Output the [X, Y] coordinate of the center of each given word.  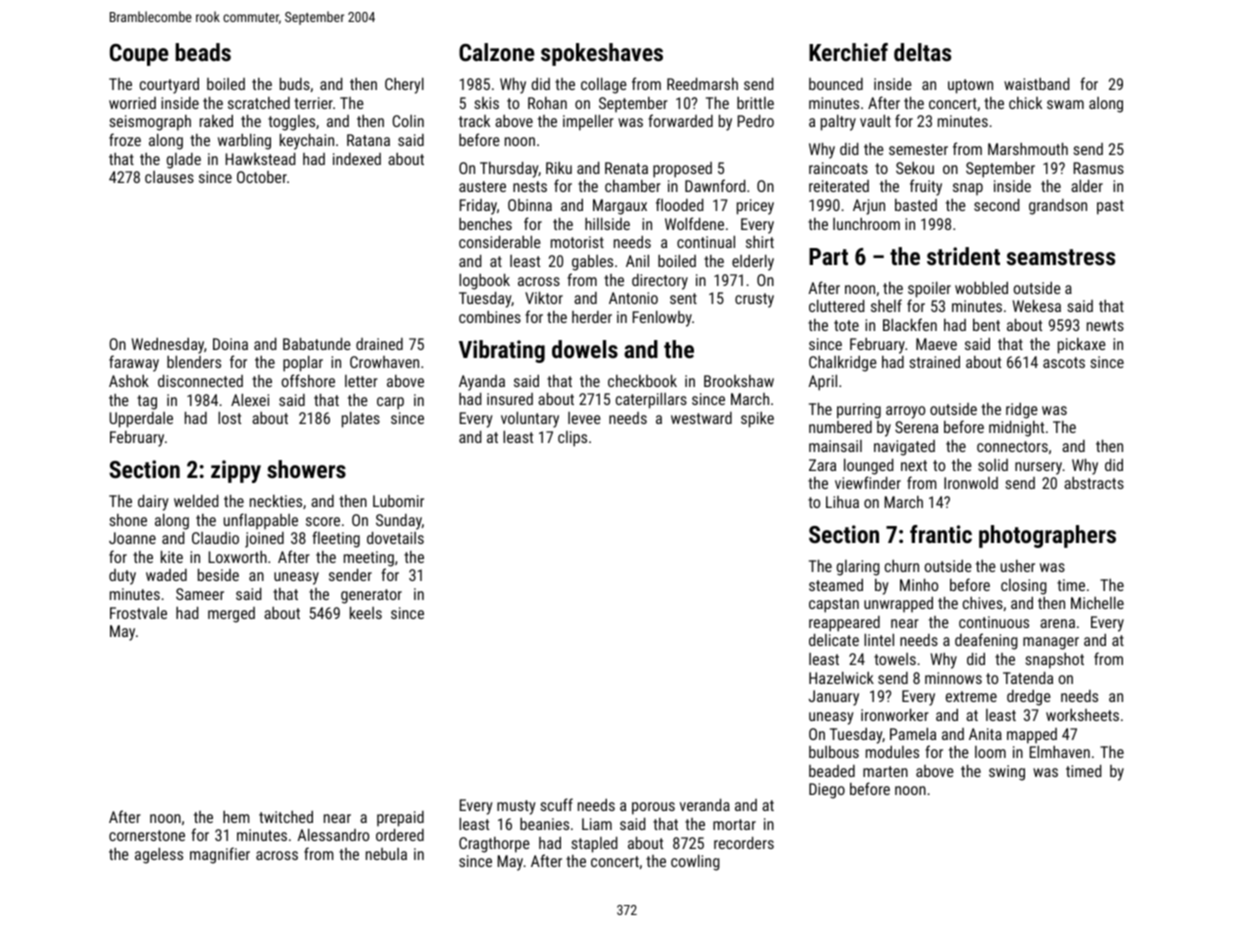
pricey [755, 207]
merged [231, 615]
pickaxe [1082, 346]
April [823, 382]
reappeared [844, 624]
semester [918, 149]
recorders [744, 842]
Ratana [368, 140]
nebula [386, 854]
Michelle [1097, 602]
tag [147, 402]
